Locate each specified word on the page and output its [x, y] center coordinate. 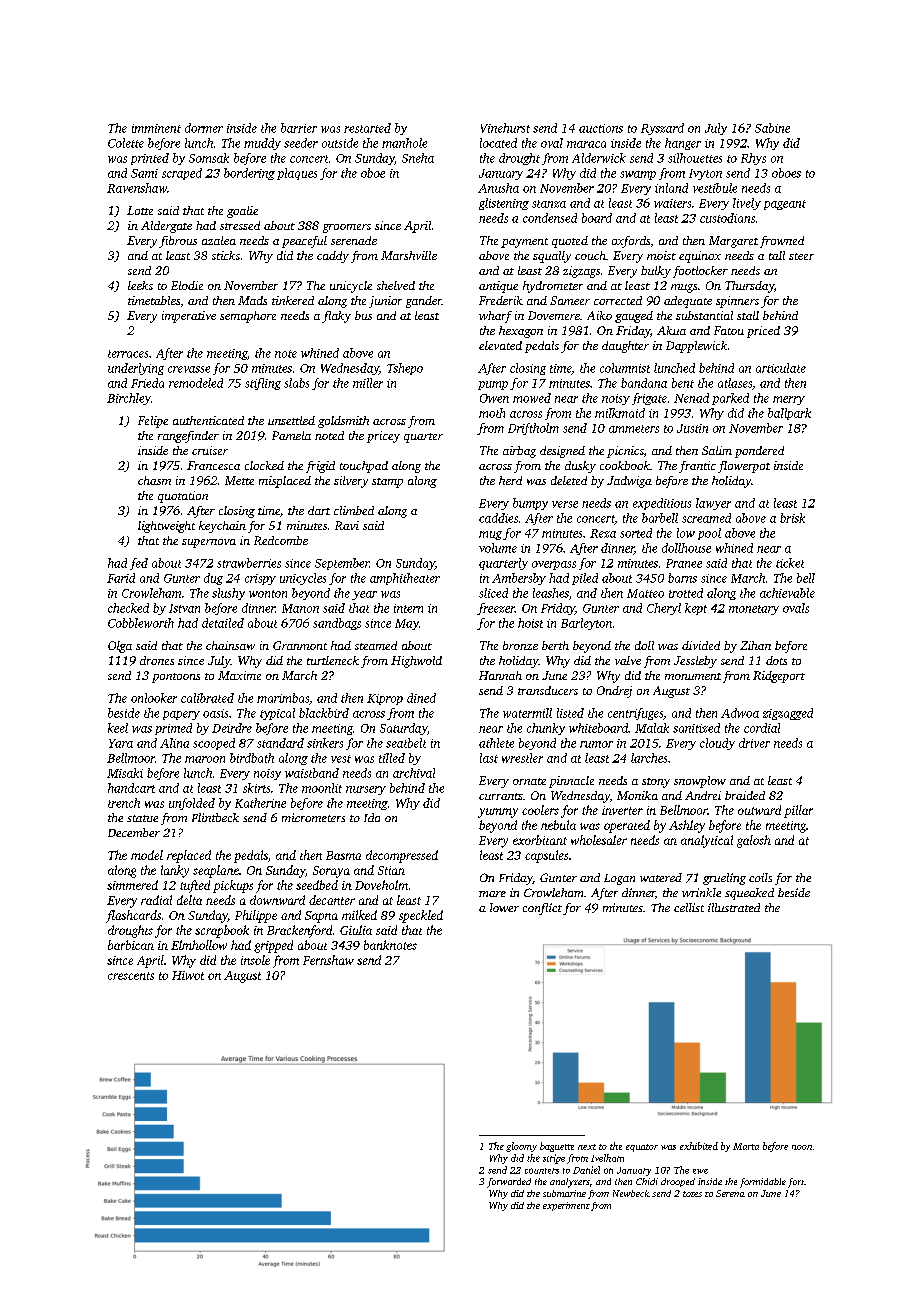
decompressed [402, 856]
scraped [182, 174]
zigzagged [788, 714]
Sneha [418, 158]
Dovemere [554, 315]
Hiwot [188, 975]
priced [763, 332]
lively [747, 204]
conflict [542, 909]
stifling [263, 384]
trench [124, 803]
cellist [689, 907]
